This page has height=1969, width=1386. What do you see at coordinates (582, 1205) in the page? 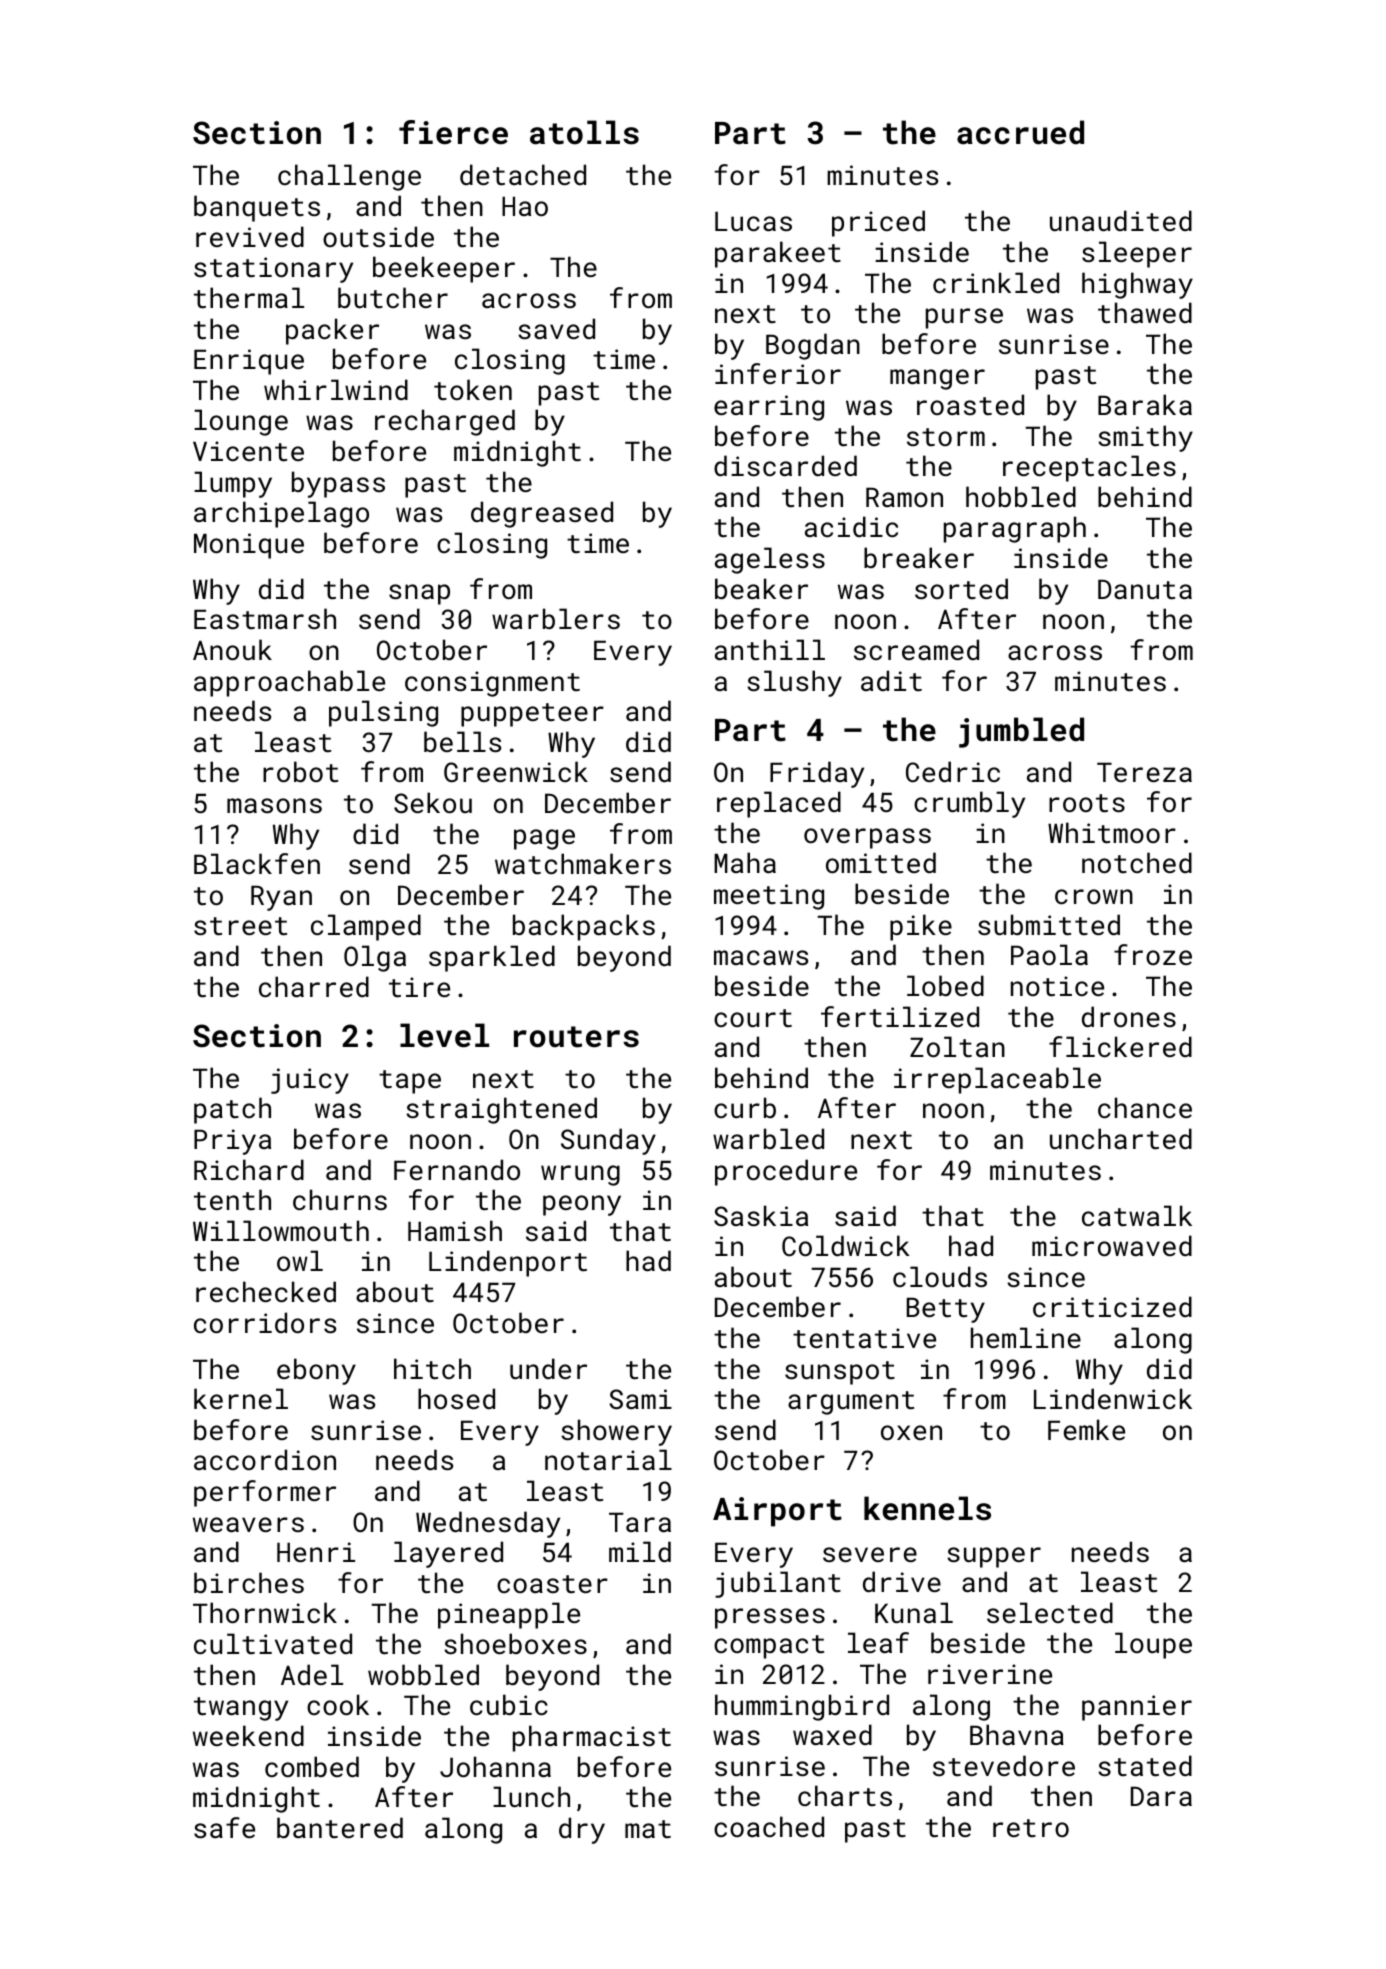
I see `peony` at bounding box center [582, 1205].
